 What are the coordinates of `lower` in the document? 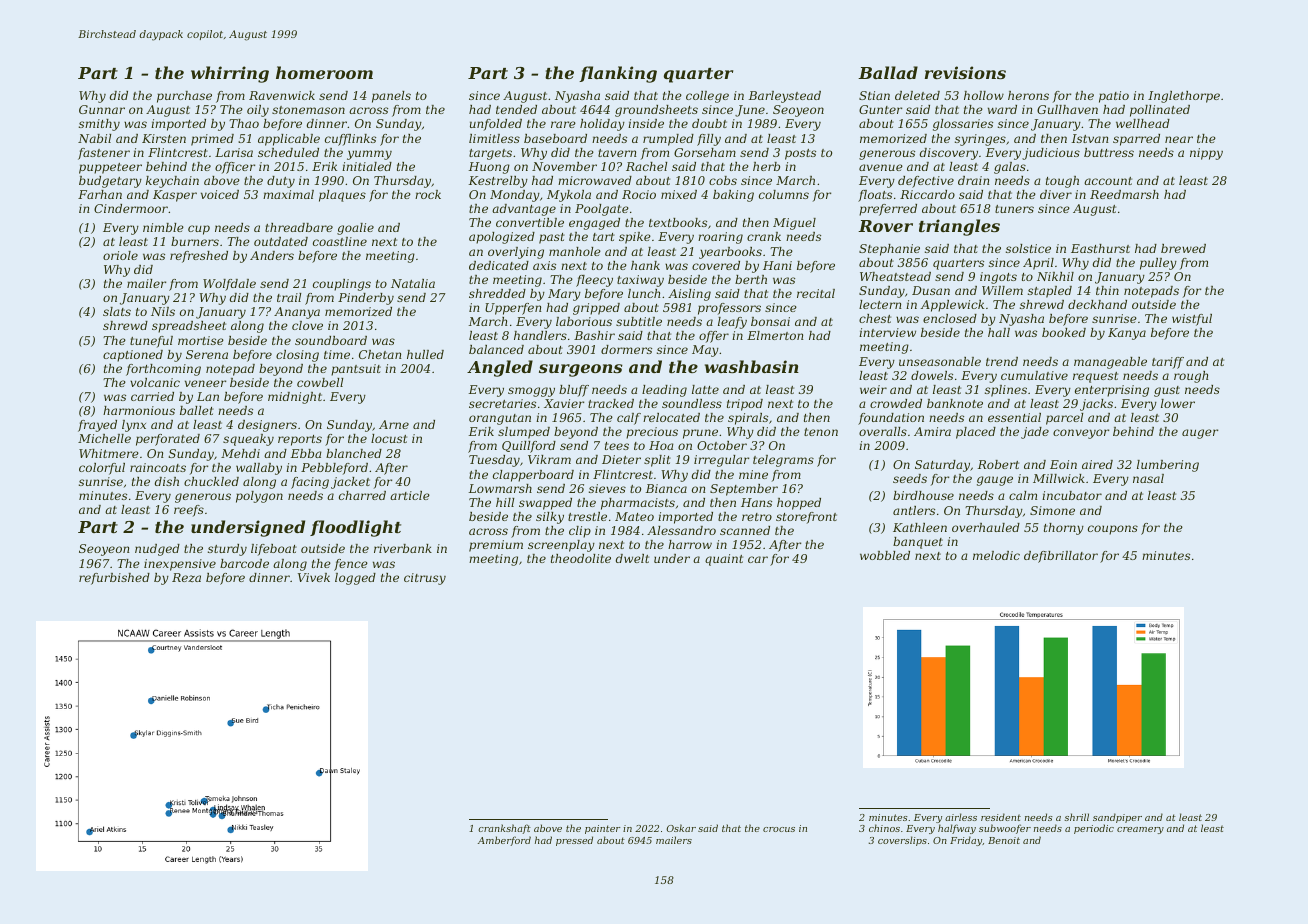 It's located at (1178, 403).
